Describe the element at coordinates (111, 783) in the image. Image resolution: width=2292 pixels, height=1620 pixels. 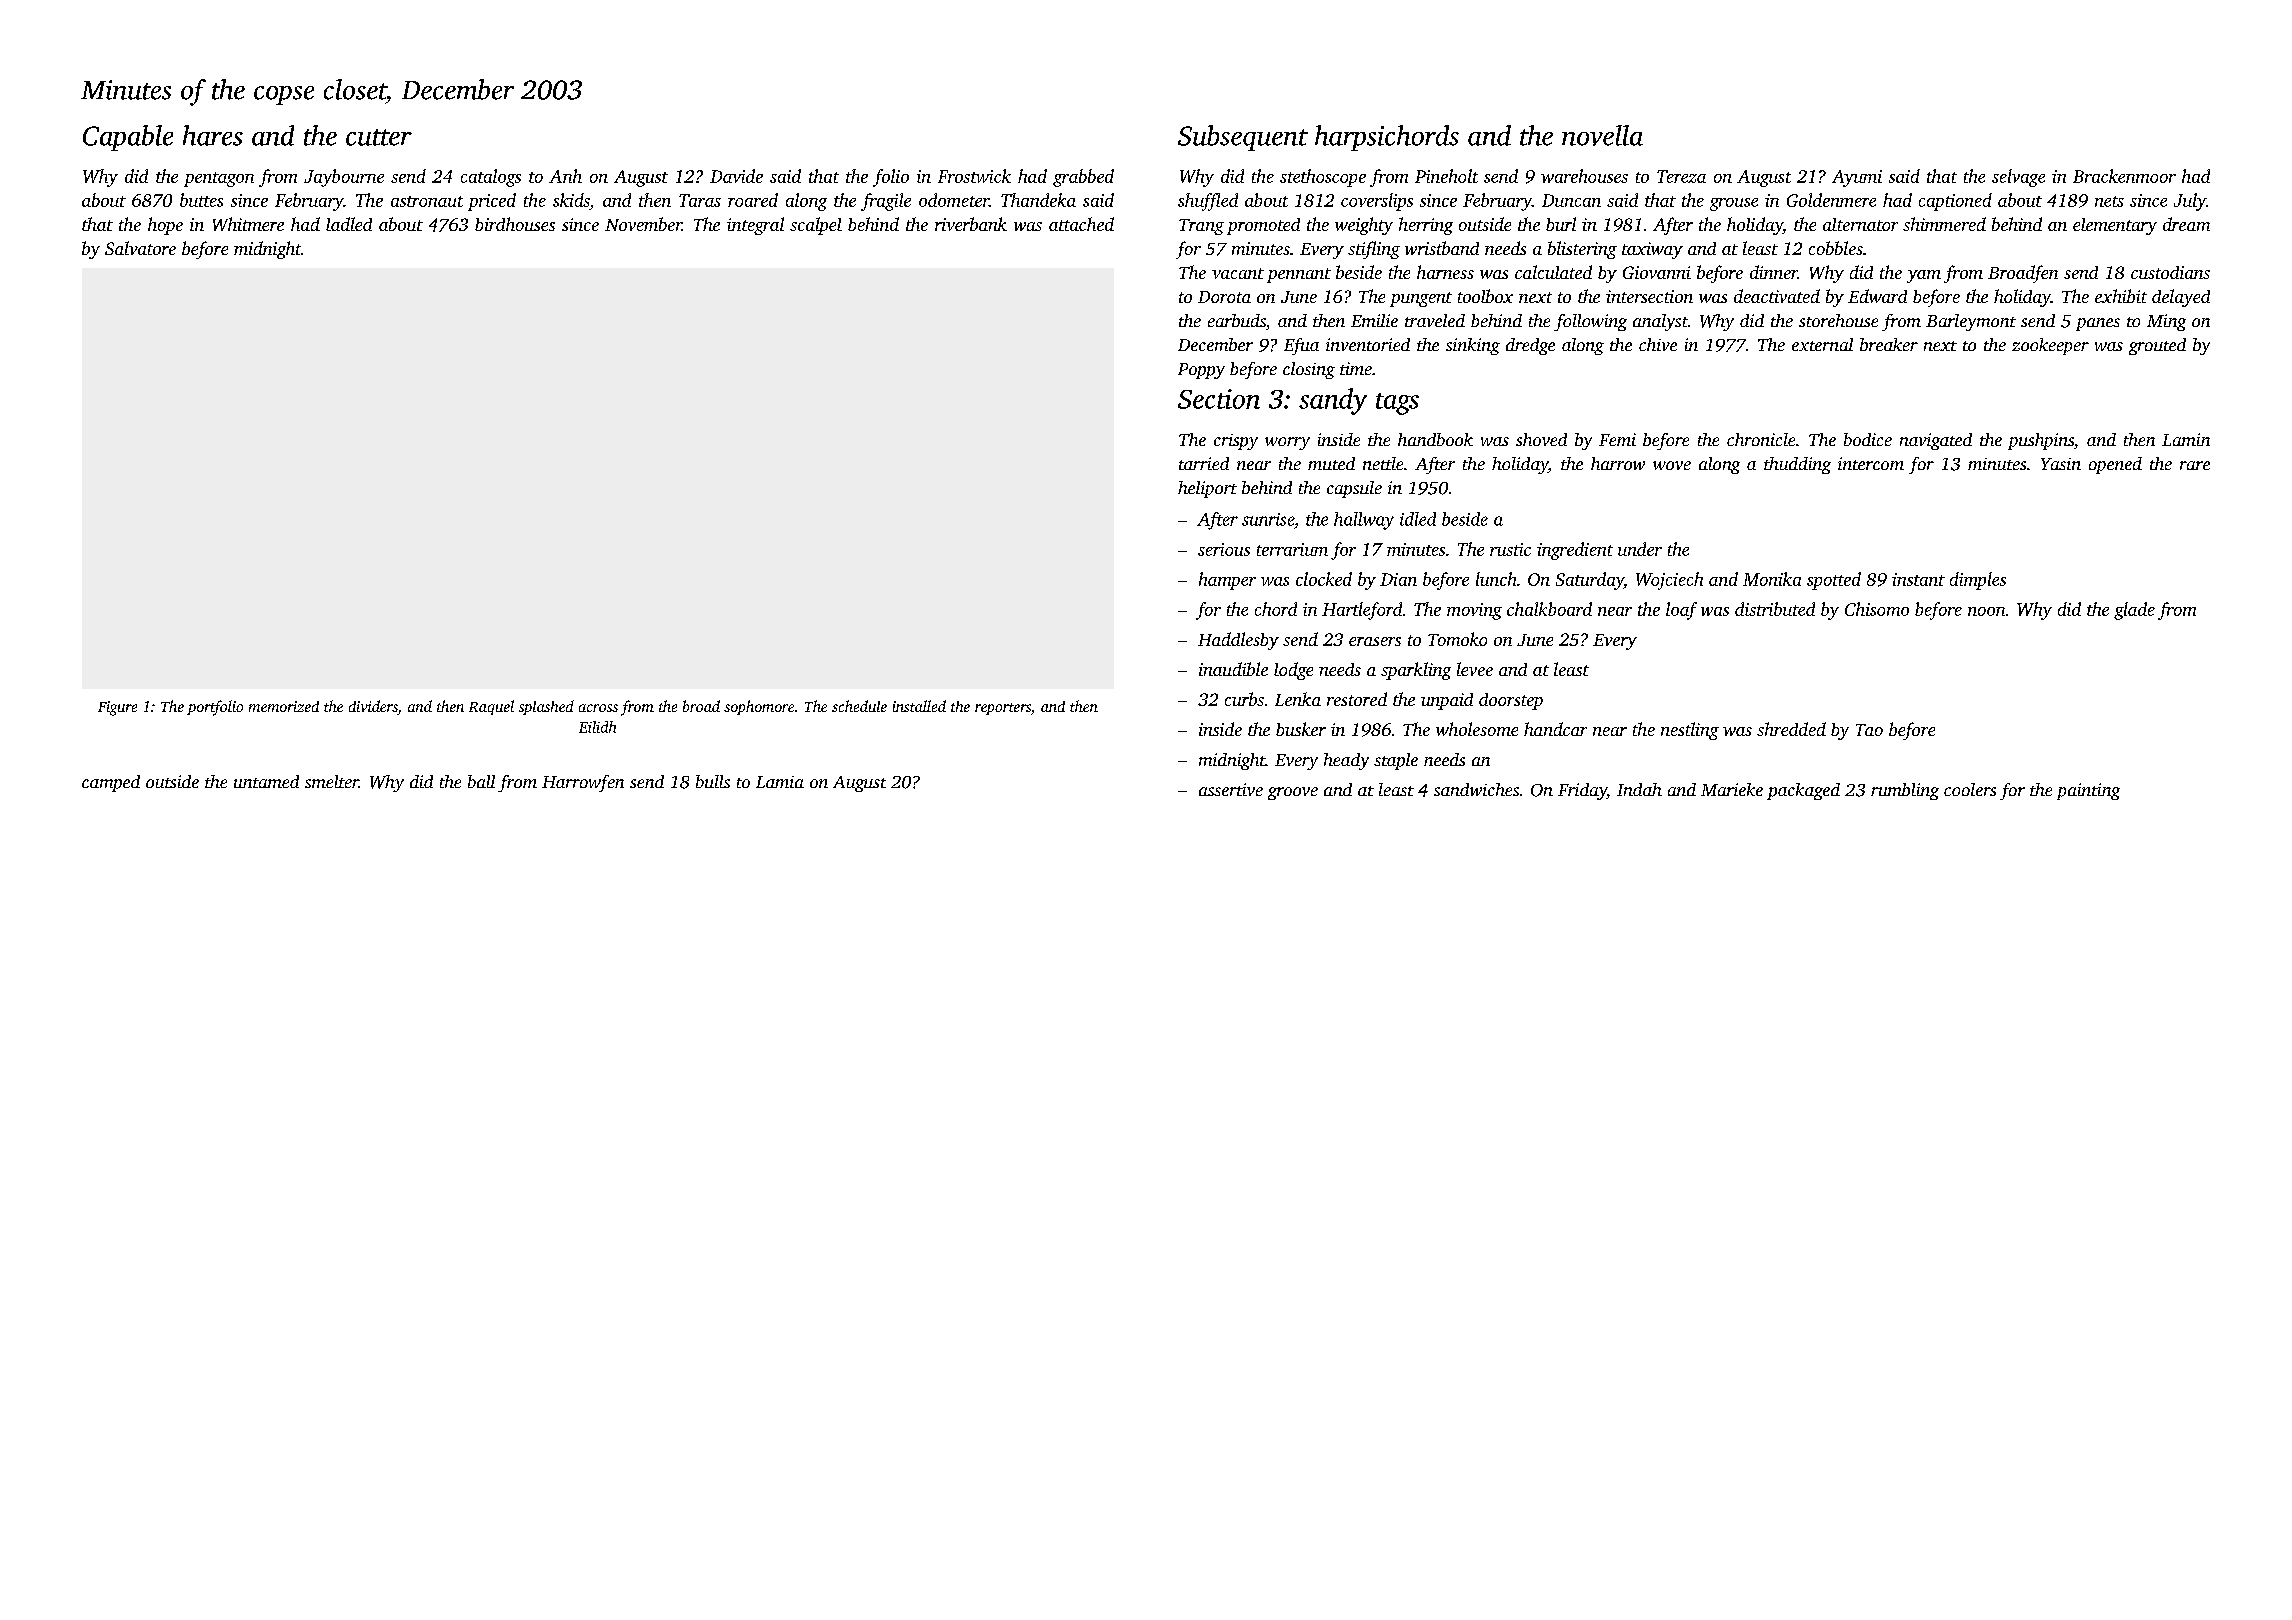
I see `camped` at that location.
